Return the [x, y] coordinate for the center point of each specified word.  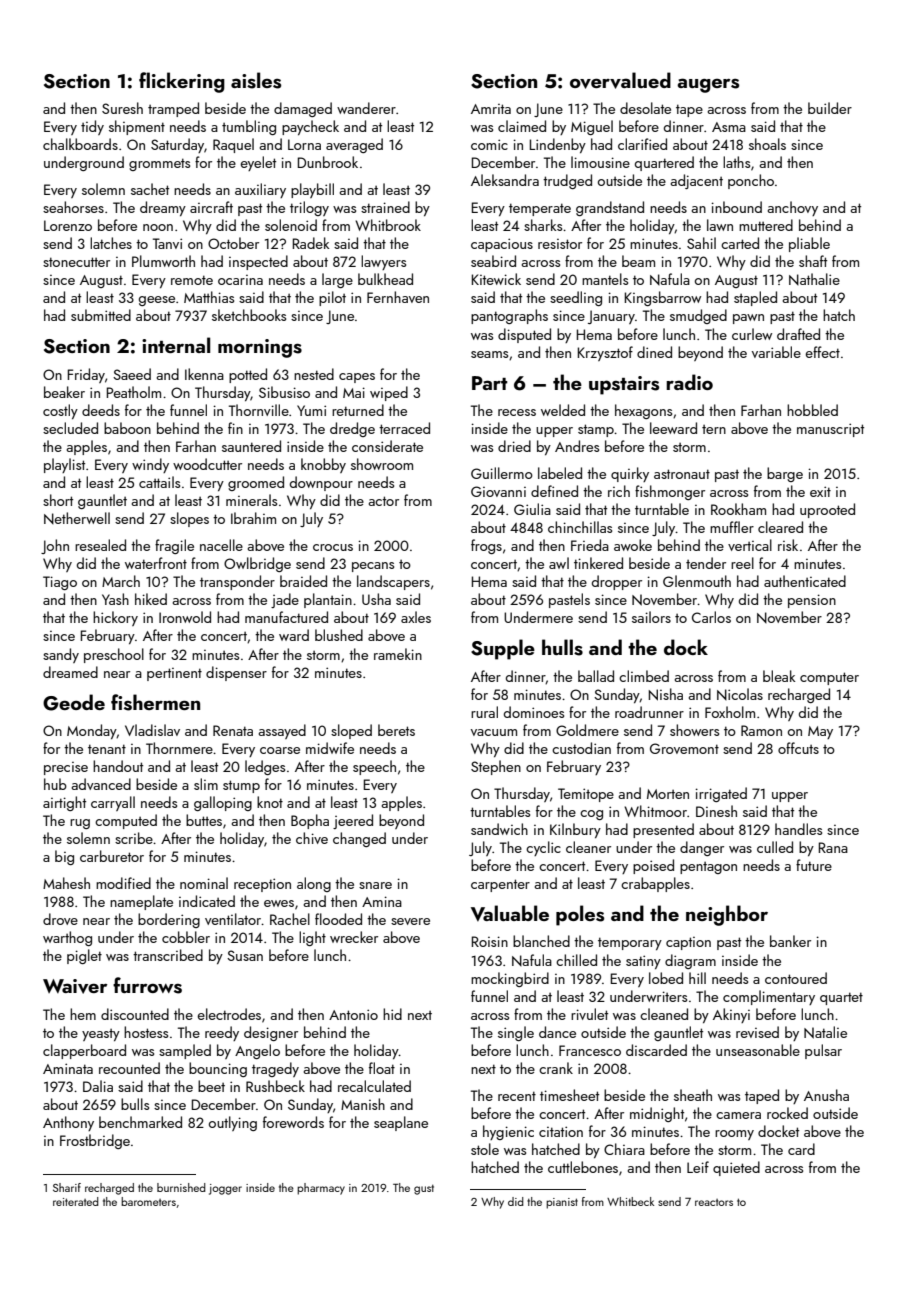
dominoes [534, 712]
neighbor [727, 915]
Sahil [701, 243]
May [820, 732]
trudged [567, 181]
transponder [237, 582]
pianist [562, 1203]
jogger [225, 1189]
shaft [813, 261]
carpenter [500, 885]
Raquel [233, 145]
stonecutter [76, 262]
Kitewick [496, 279]
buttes [204, 820]
